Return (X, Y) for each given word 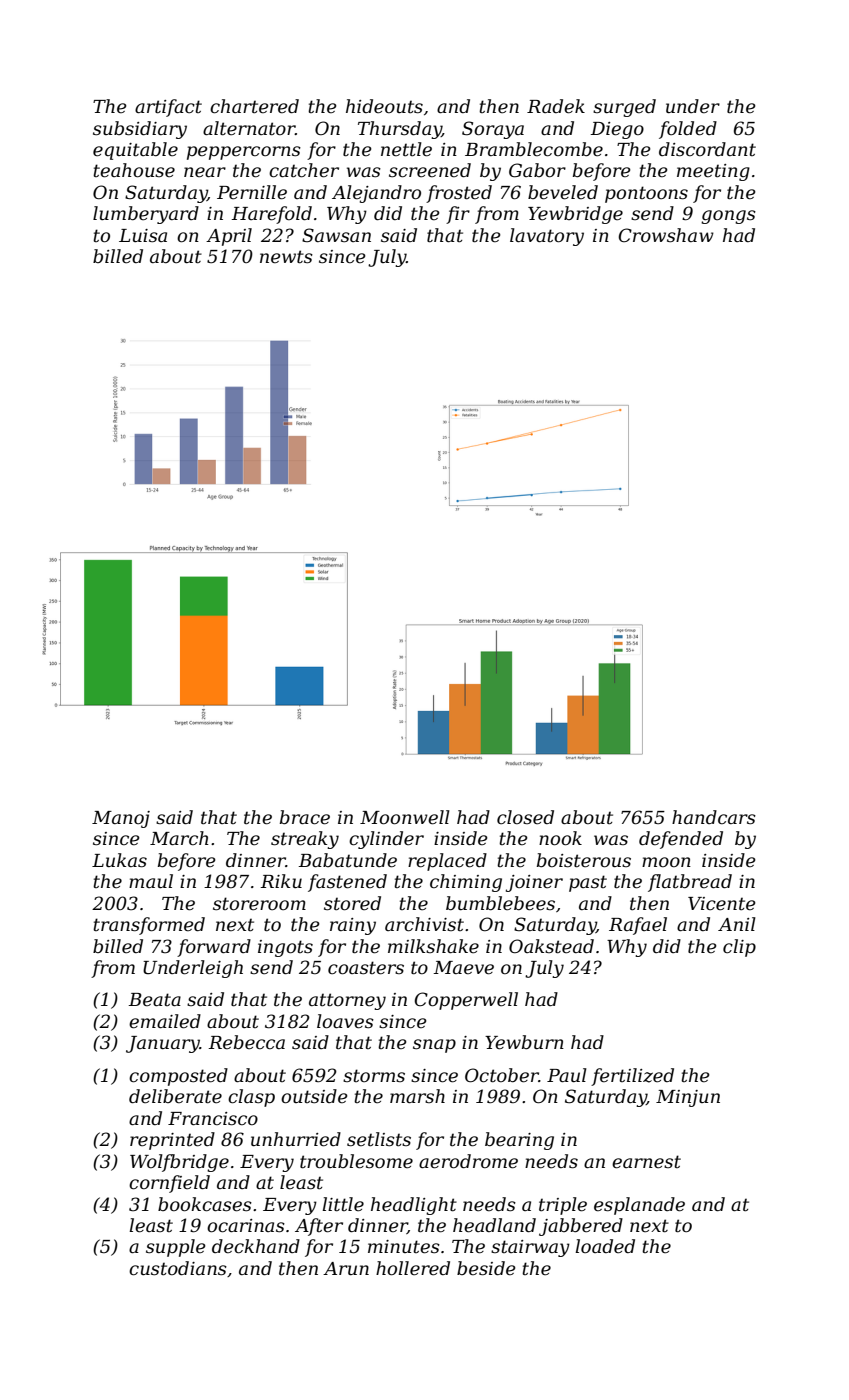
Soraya (493, 130)
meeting (713, 172)
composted (178, 1077)
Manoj (121, 819)
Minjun (688, 1098)
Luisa (143, 236)
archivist (424, 924)
